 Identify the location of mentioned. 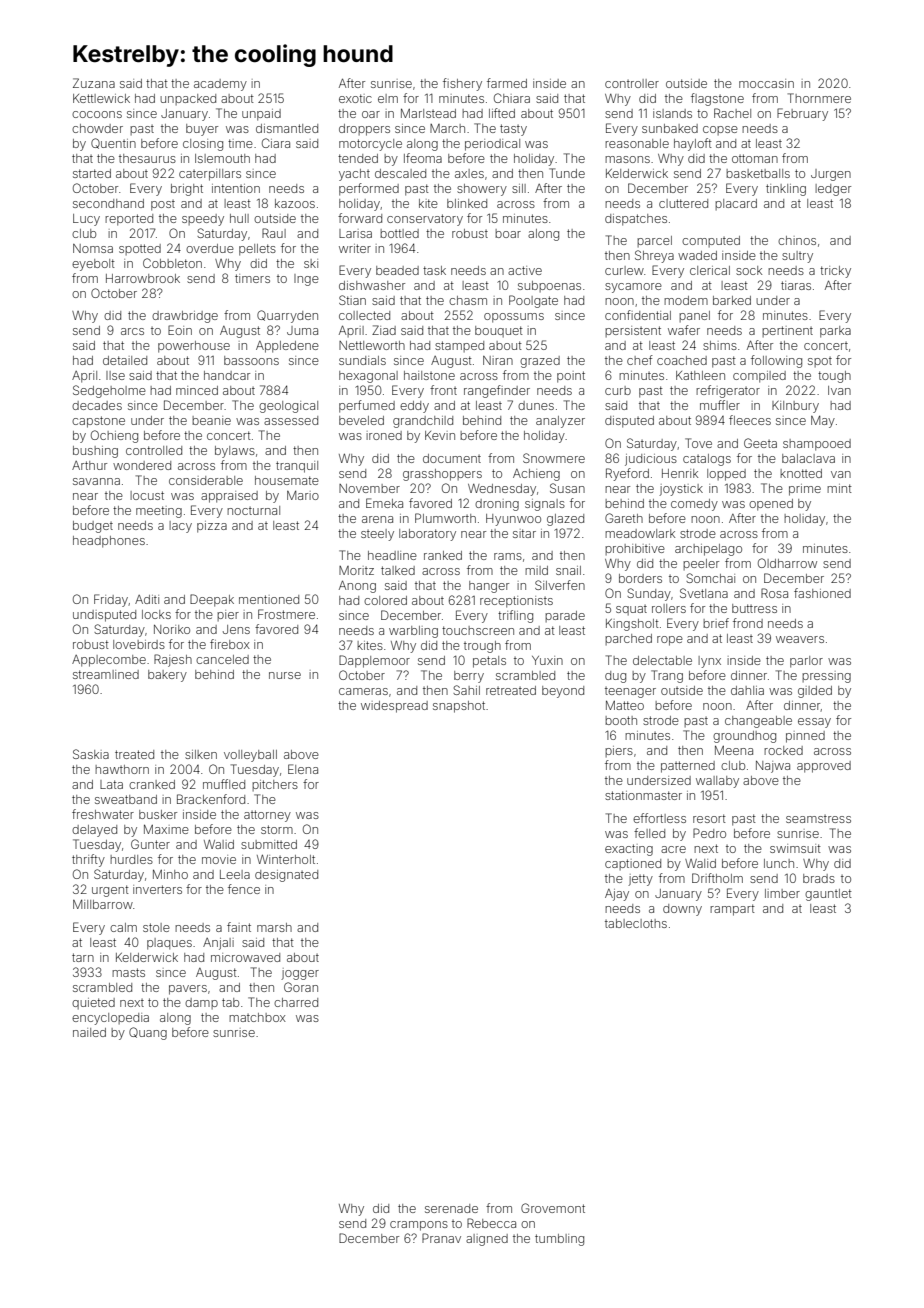
(269, 599).
